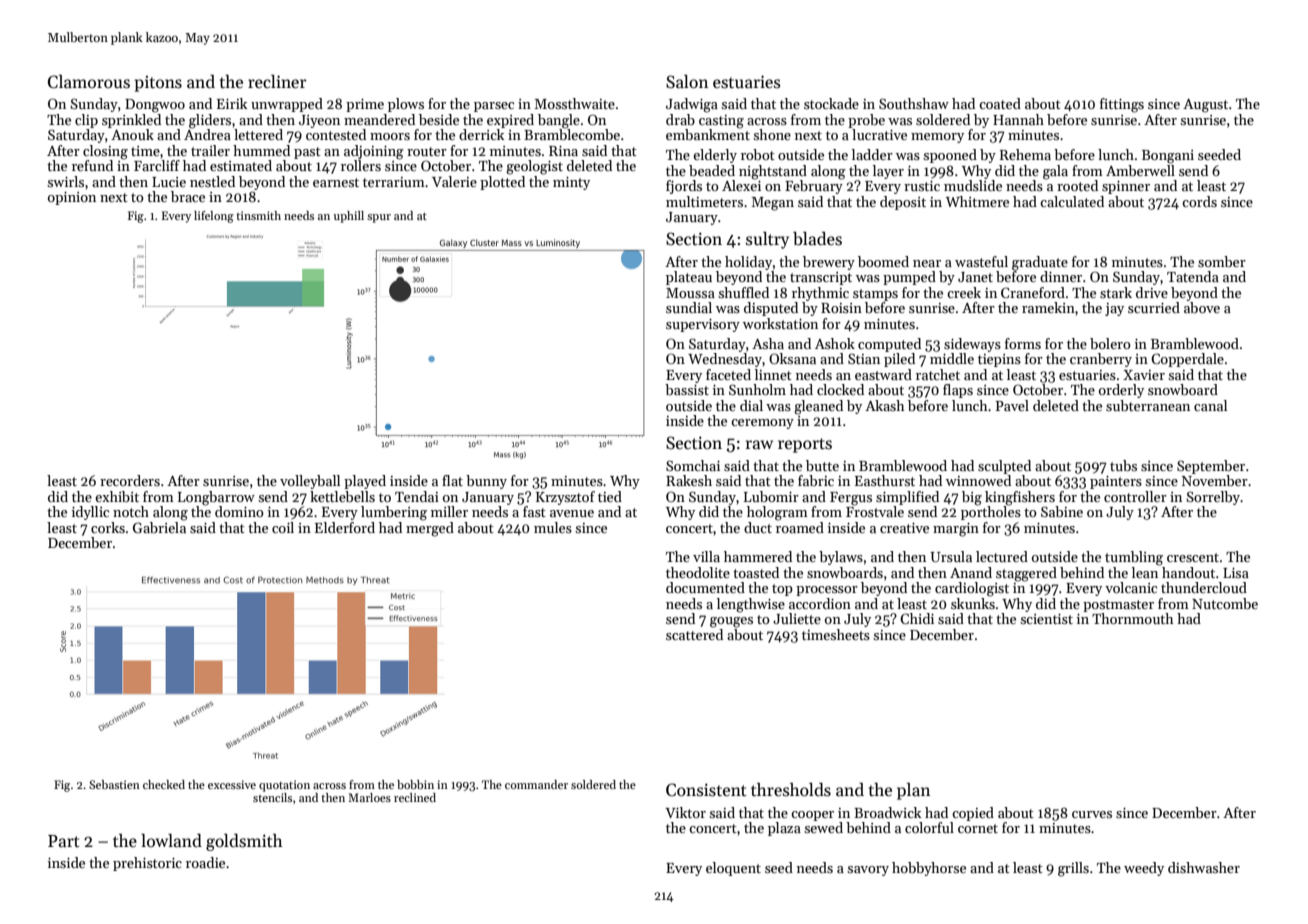 This document has width=1308, height=924. What do you see at coordinates (117, 496) in the document?
I see `exhibit` at bounding box center [117, 496].
